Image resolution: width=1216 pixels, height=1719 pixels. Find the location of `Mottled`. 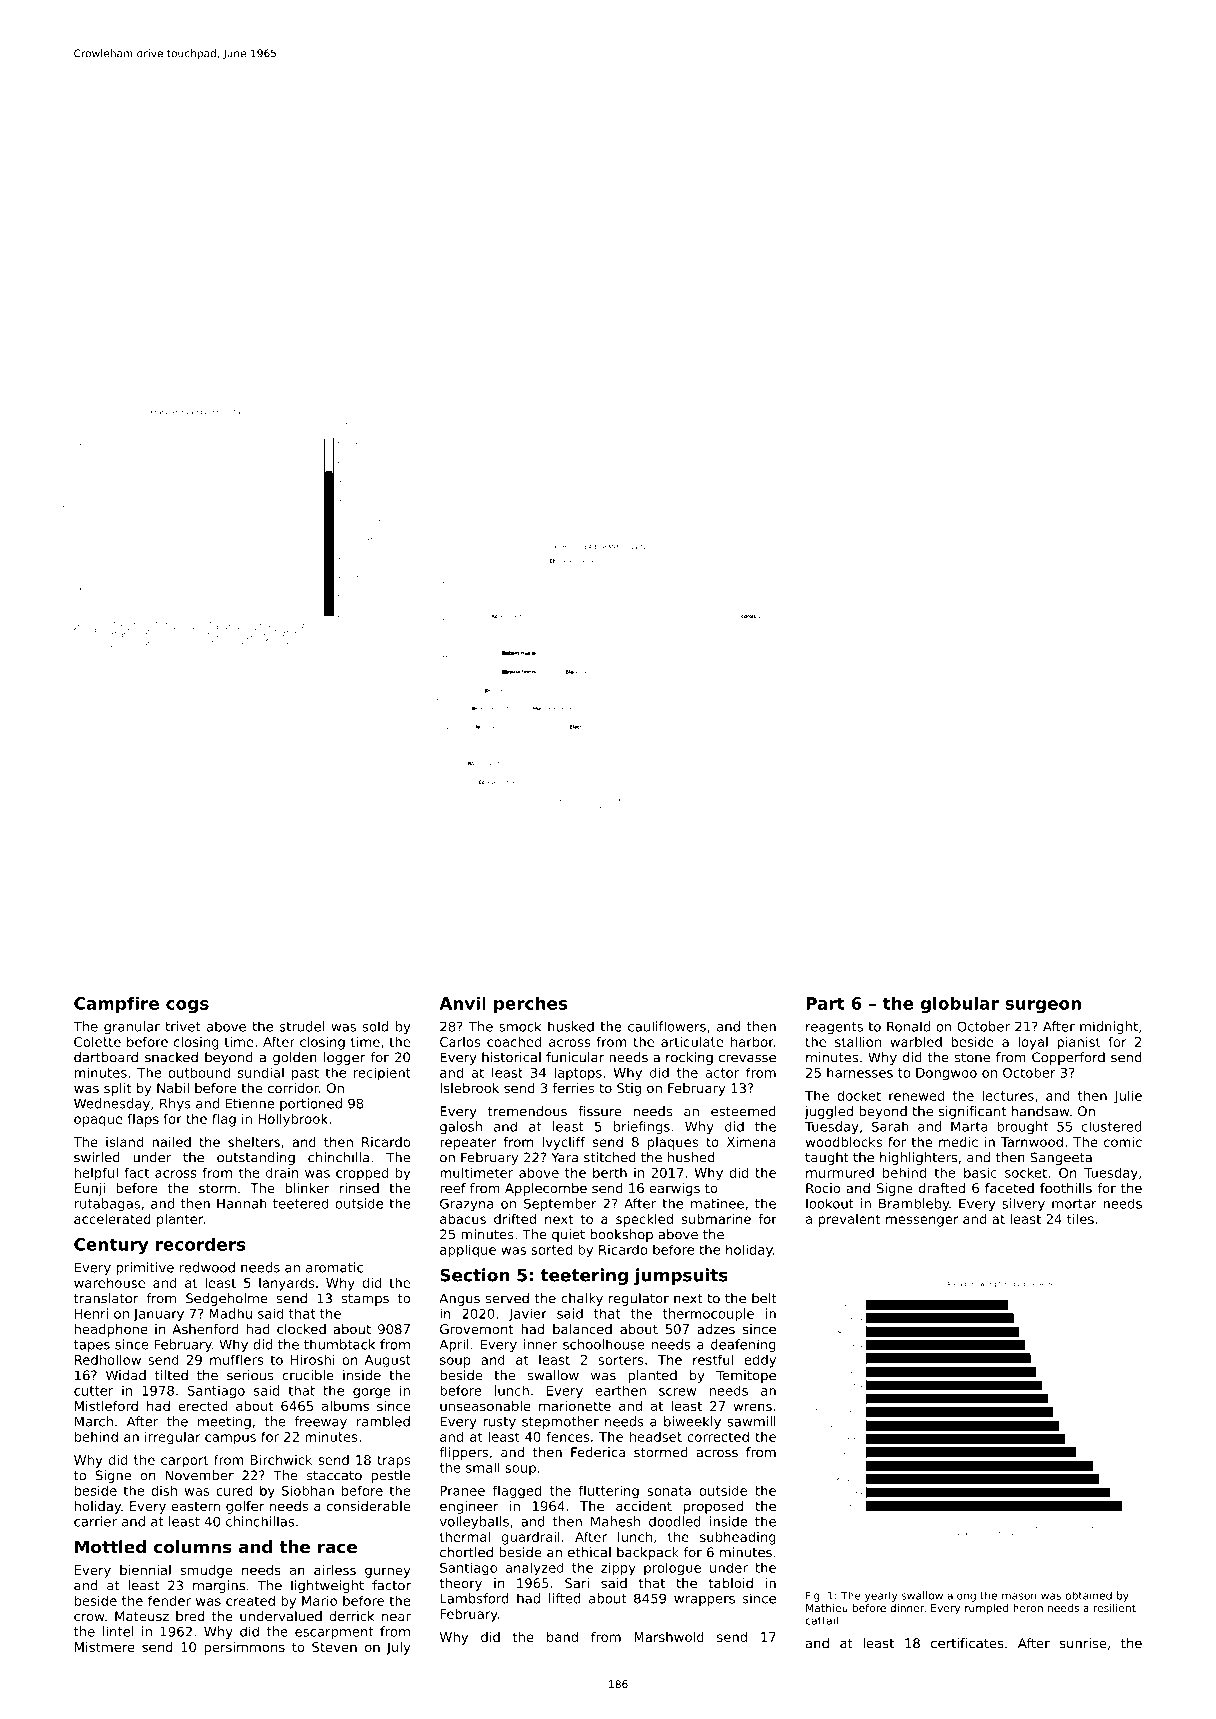

Mottled is located at coordinates (110, 1547).
